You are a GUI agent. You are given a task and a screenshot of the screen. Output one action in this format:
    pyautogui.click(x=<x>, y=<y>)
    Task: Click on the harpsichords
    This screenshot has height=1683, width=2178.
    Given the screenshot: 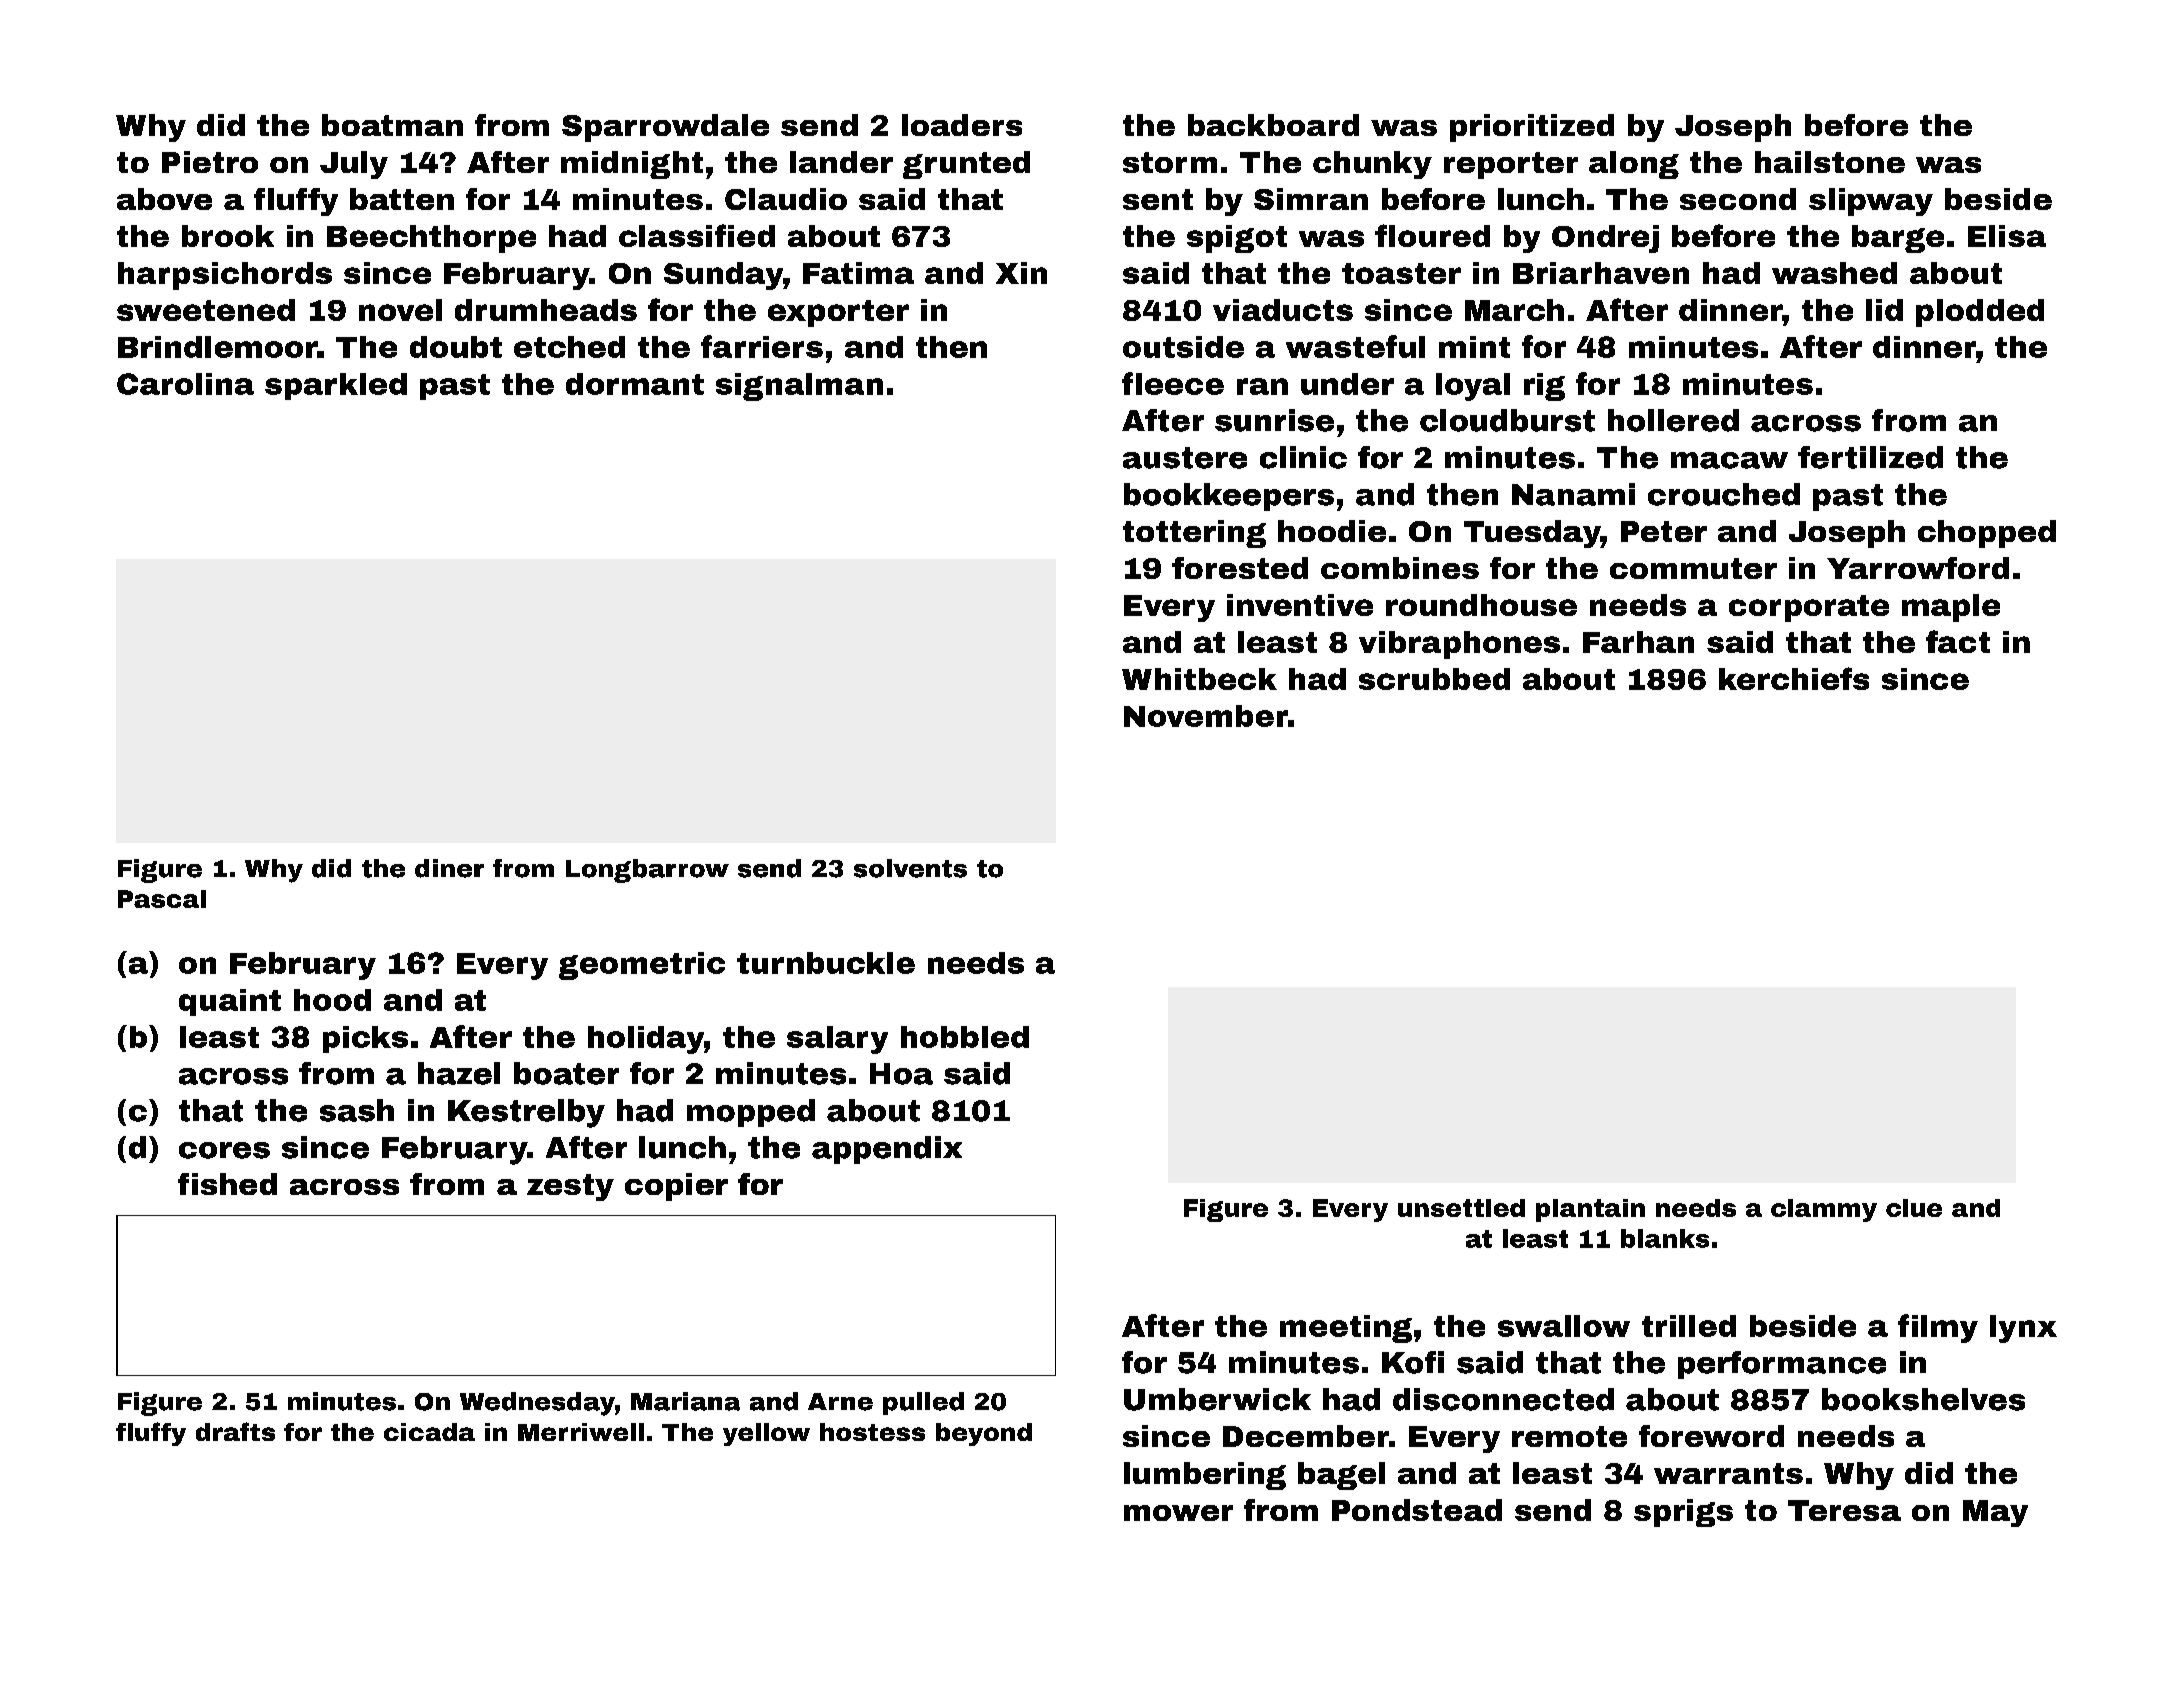 What is the action you would take?
    pyautogui.click(x=225, y=276)
